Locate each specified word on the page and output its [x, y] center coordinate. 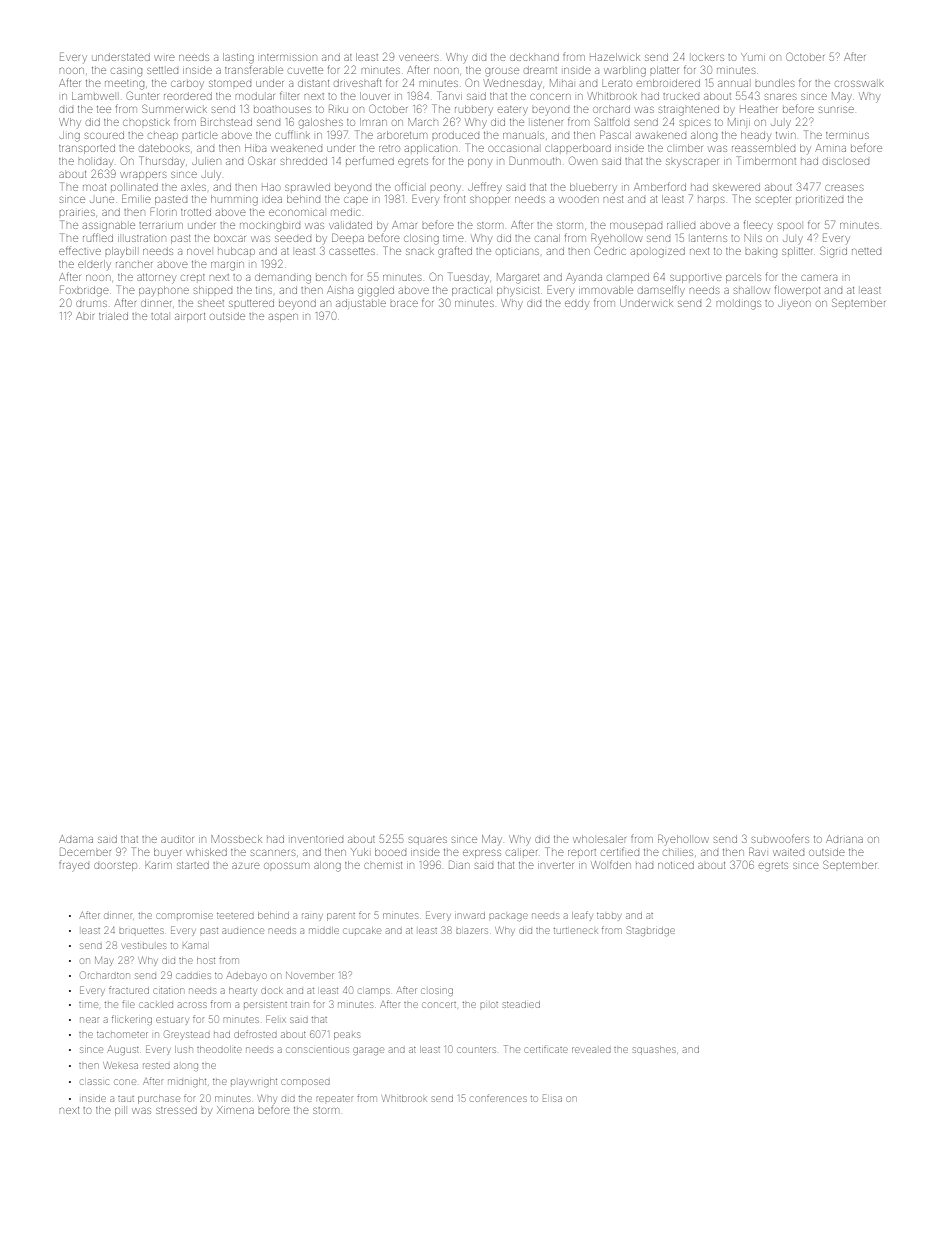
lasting [238, 58]
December [85, 852]
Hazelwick [615, 57]
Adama [76, 839]
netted [866, 251]
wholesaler [599, 839]
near [89, 1020]
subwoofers [780, 838]
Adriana [844, 839]
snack [420, 252]
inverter [556, 865]
